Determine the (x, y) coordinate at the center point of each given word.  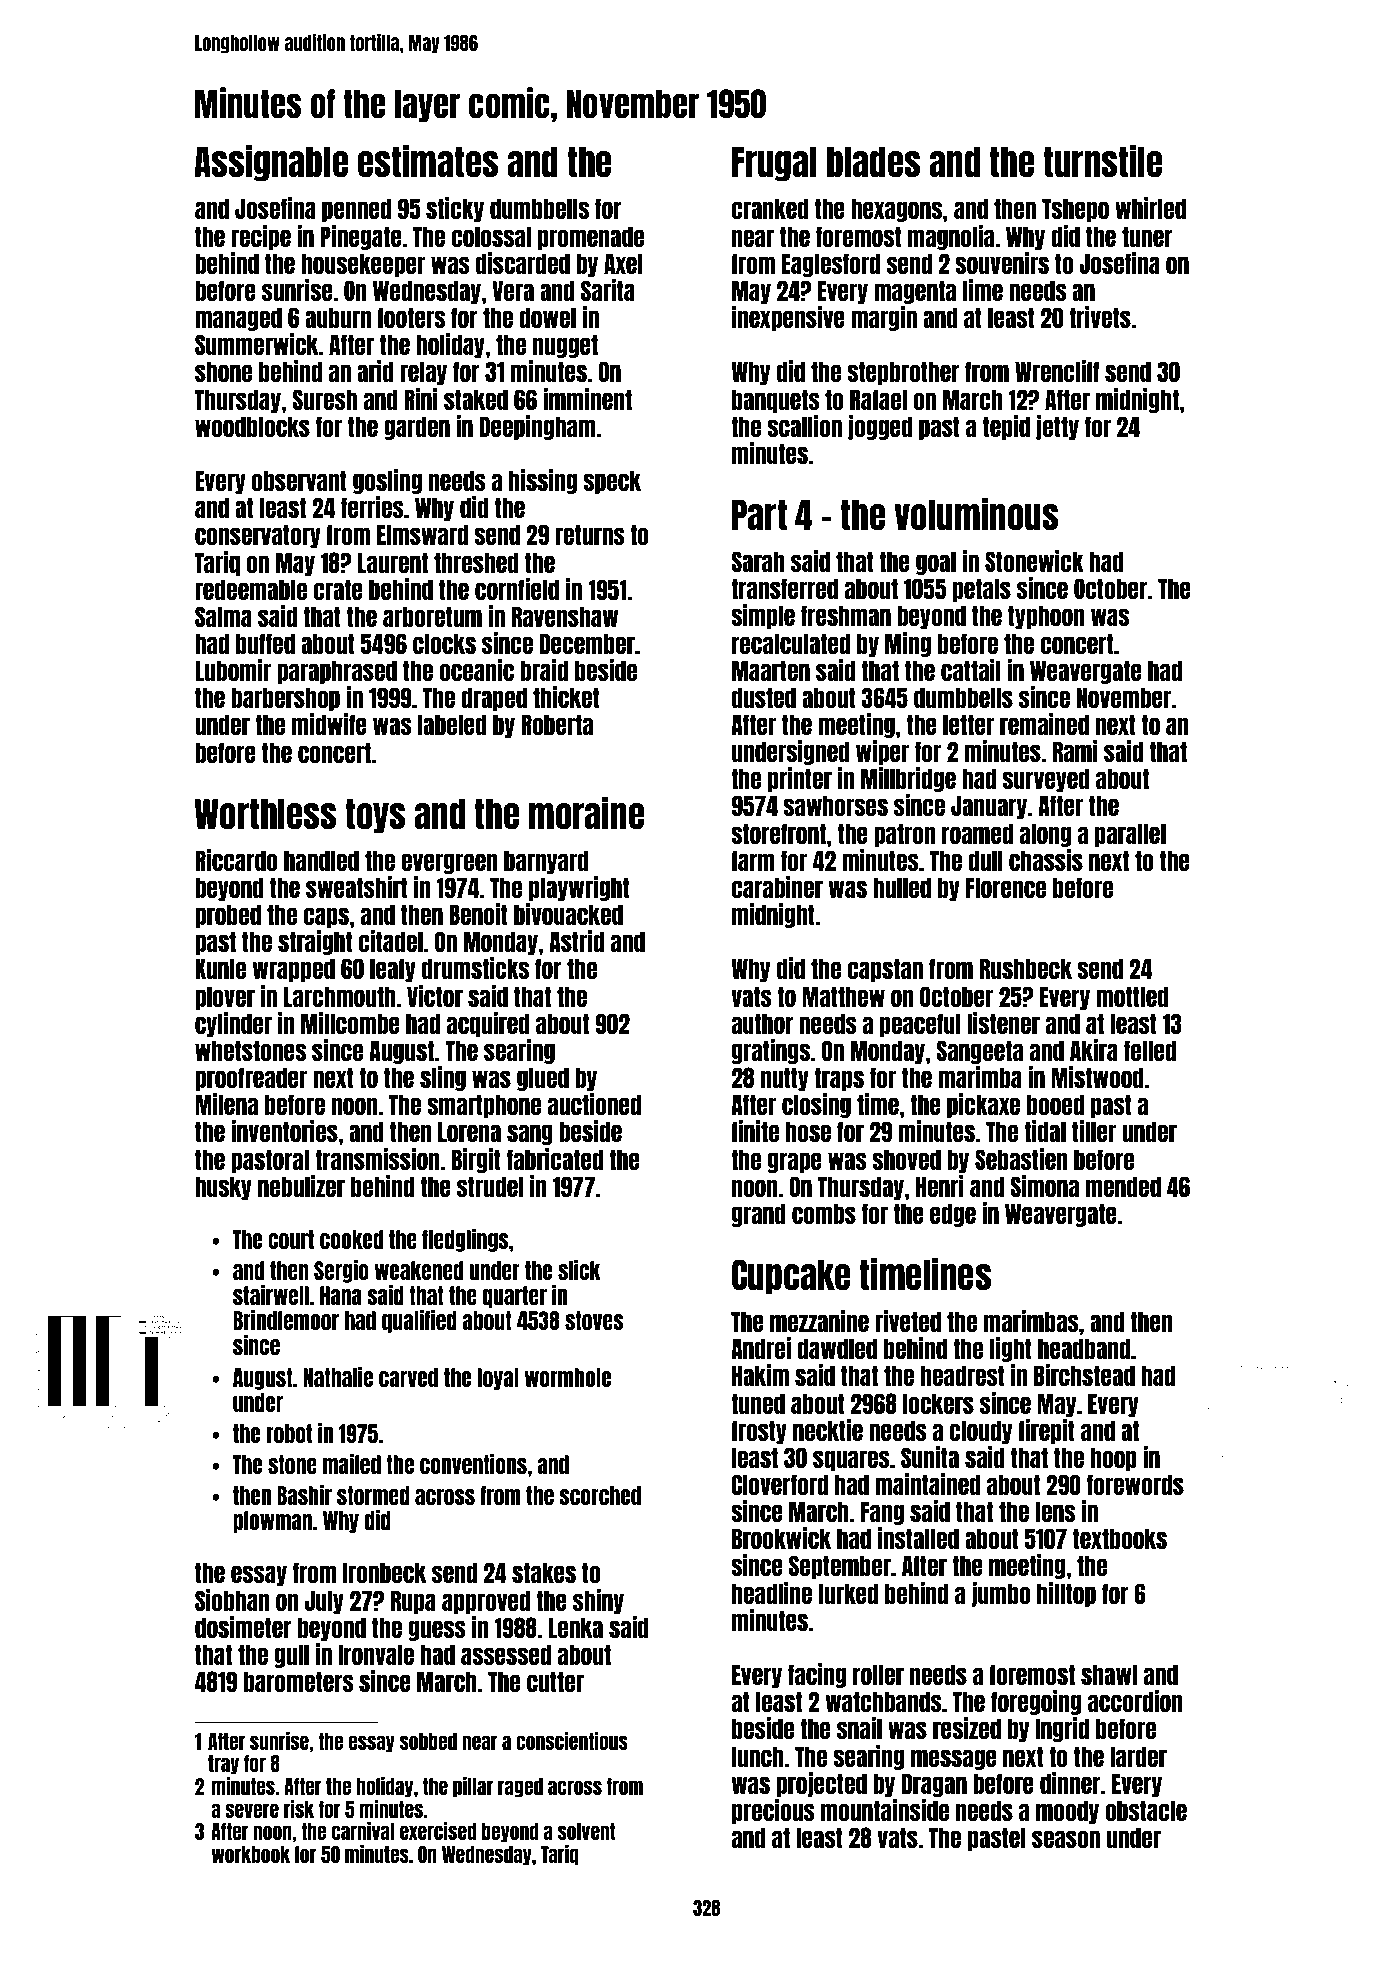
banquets (776, 401)
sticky (455, 209)
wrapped (294, 970)
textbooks (1120, 1538)
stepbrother (903, 373)
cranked (770, 208)
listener (1003, 1023)
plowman (272, 1522)
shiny (598, 1601)
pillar (473, 1787)
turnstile (1102, 161)
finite (755, 1131)
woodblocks (252, 426)
